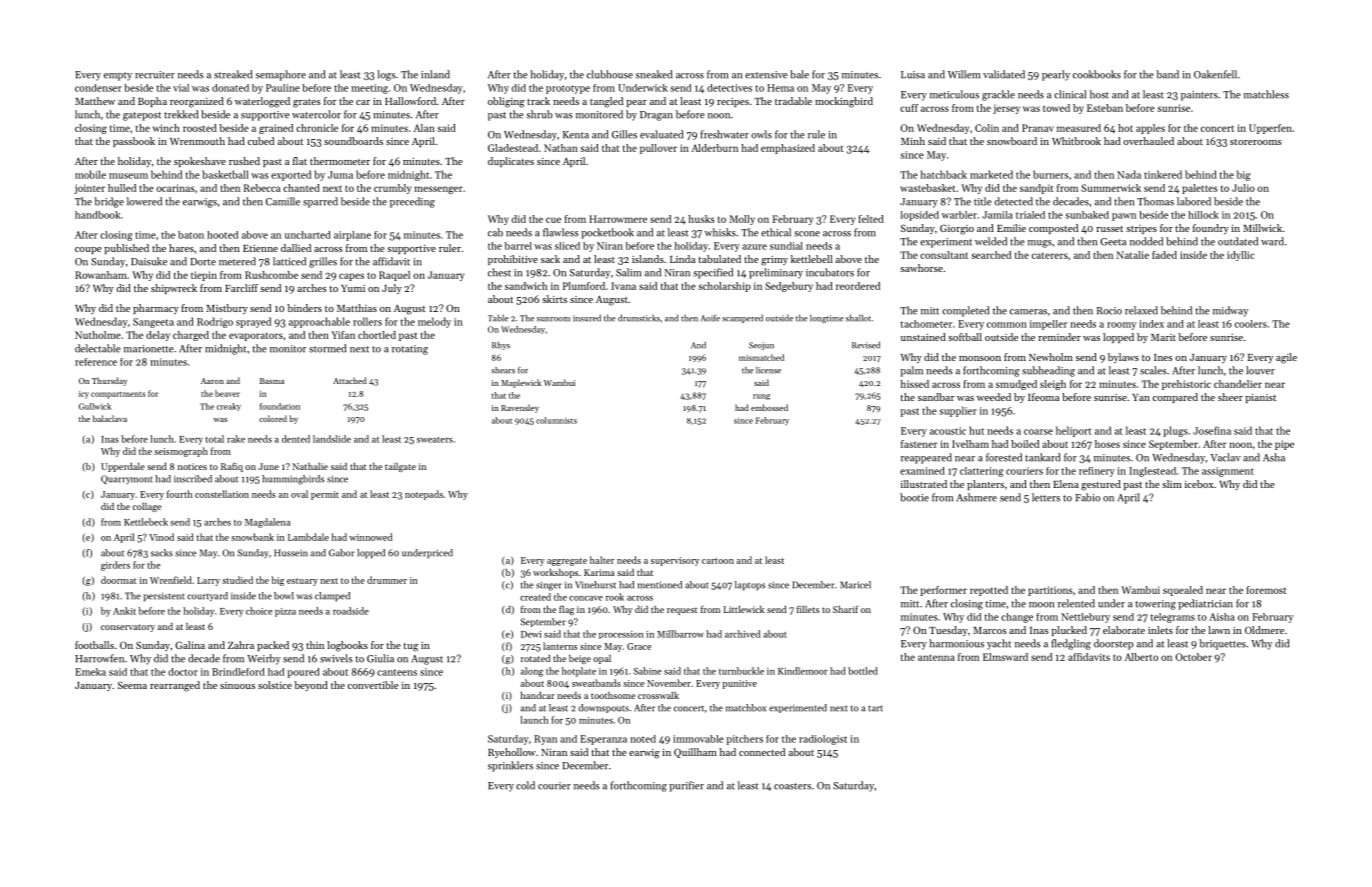  Describe the element at coordinates (534, 720) in the page. I see `launch` at that location.
